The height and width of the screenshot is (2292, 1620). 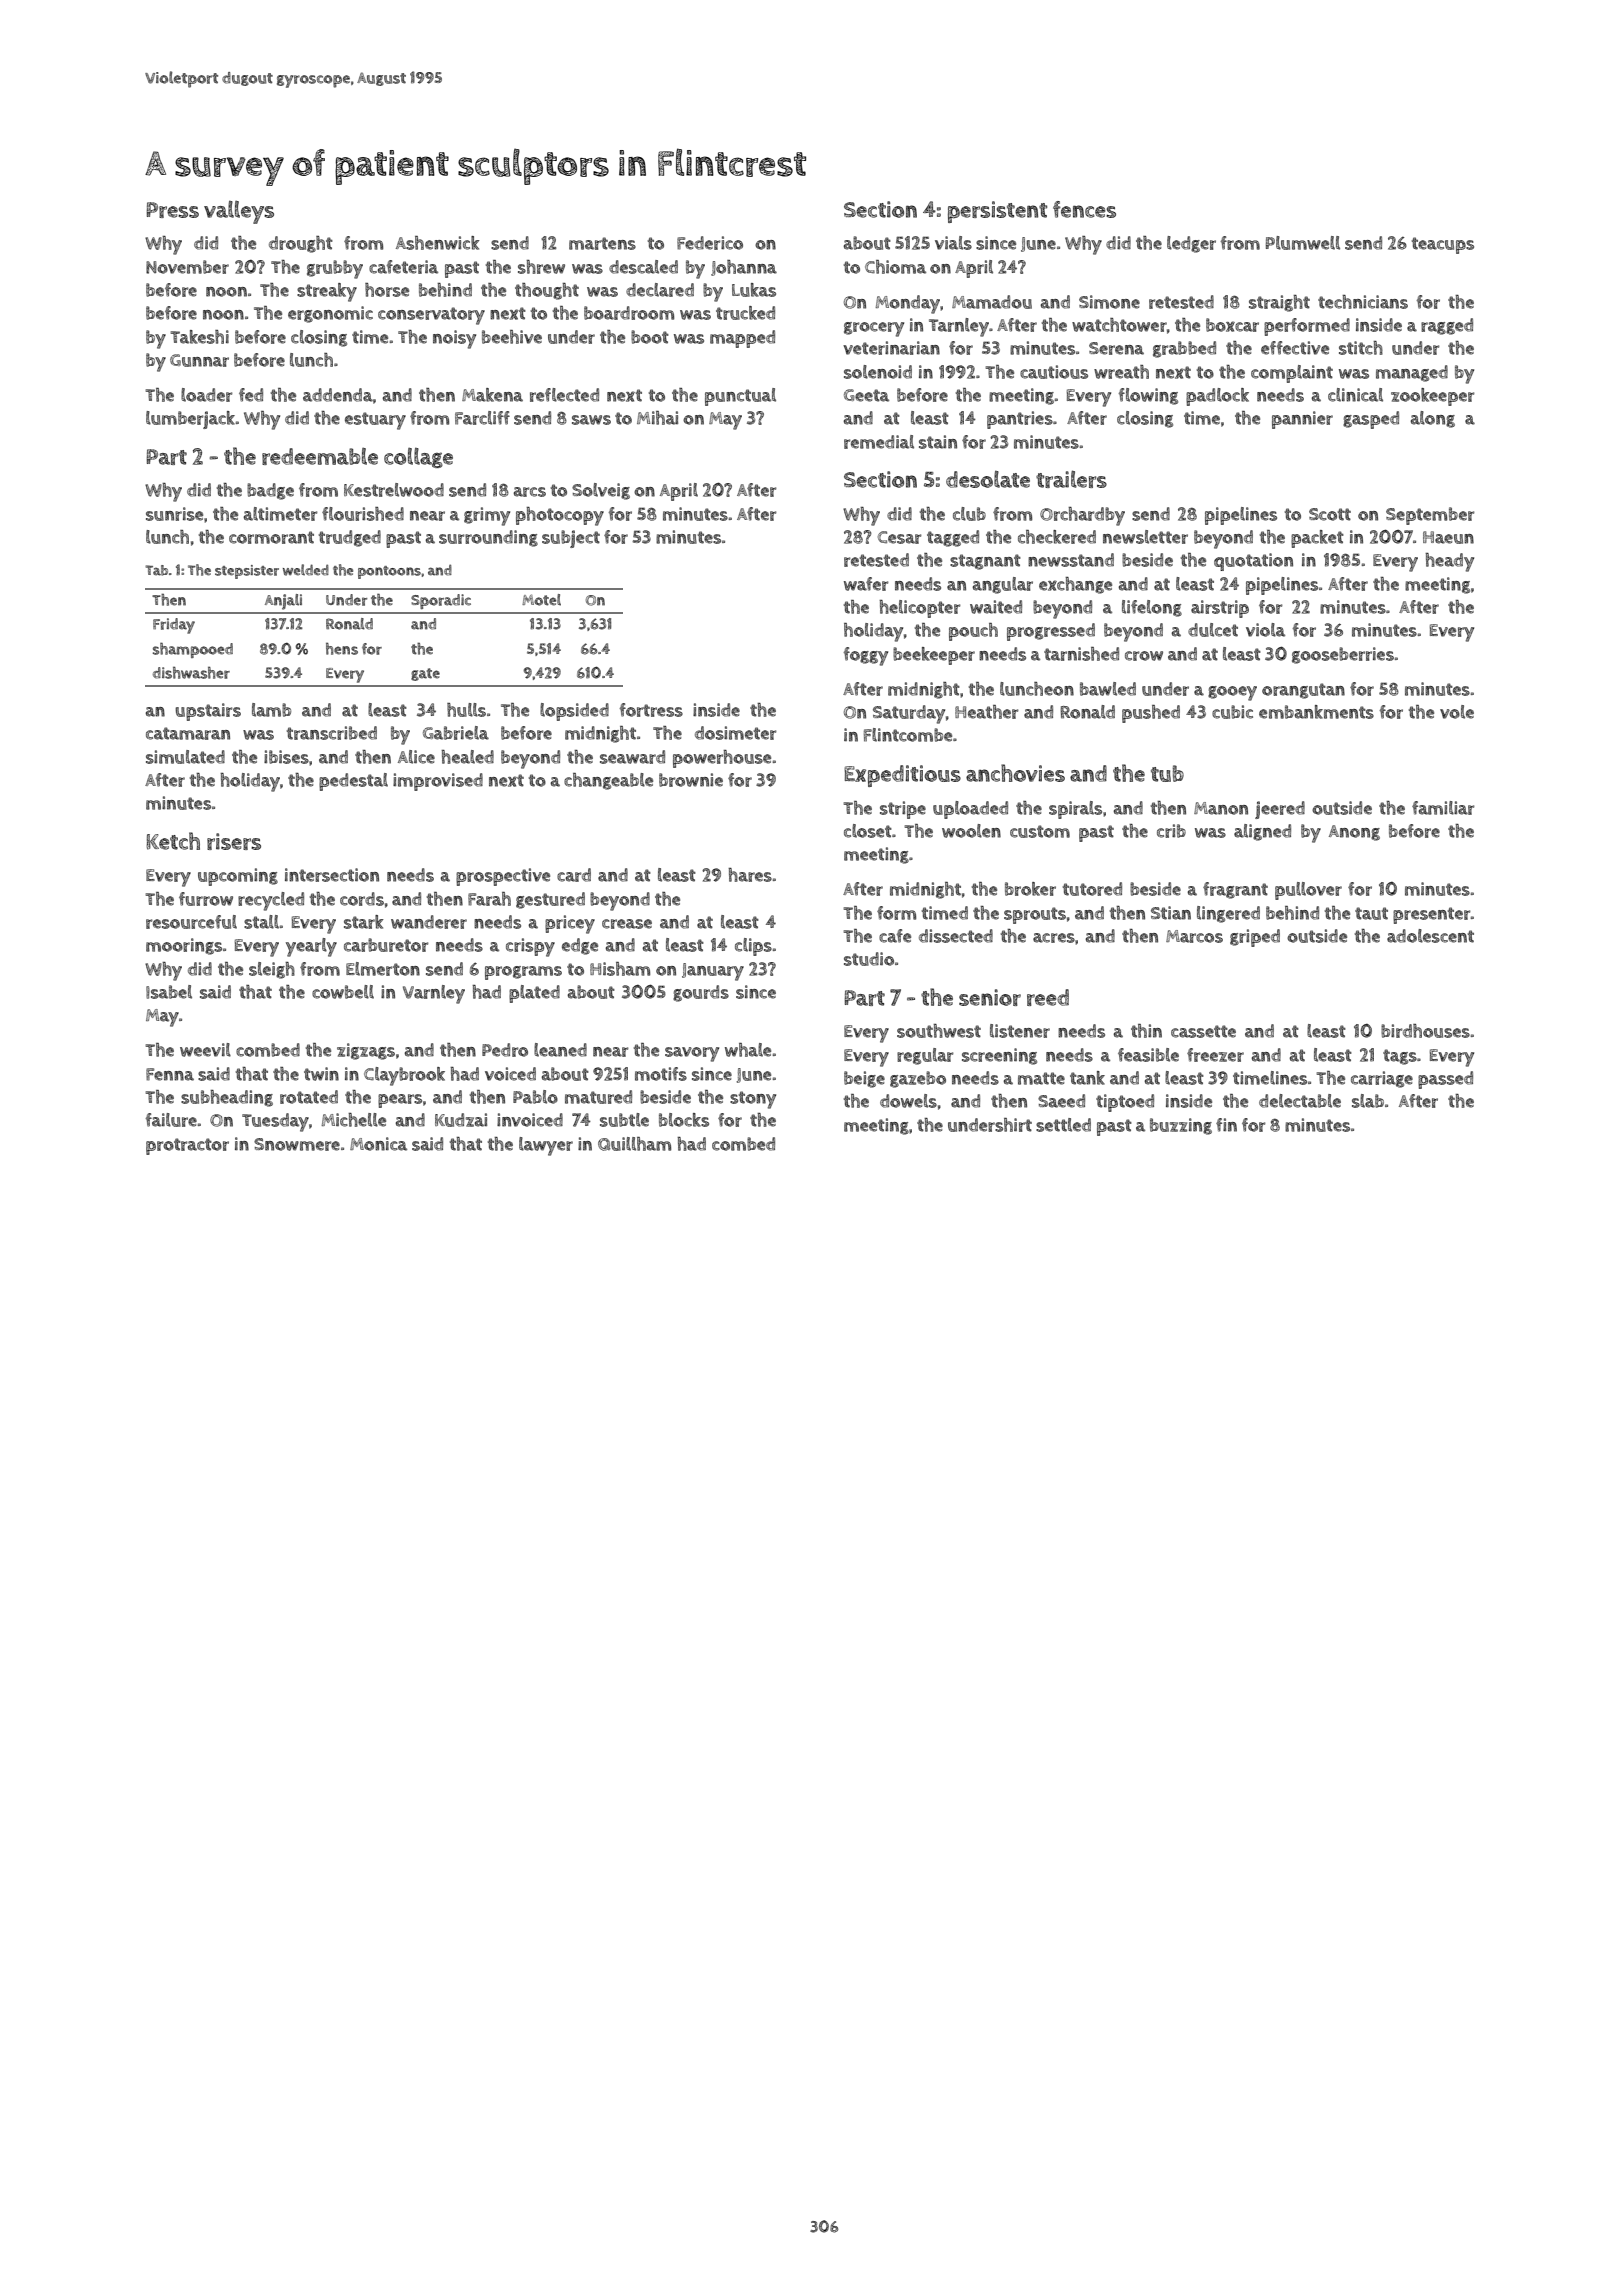 I want to click on pedestal, so click(x=353, y=782).
